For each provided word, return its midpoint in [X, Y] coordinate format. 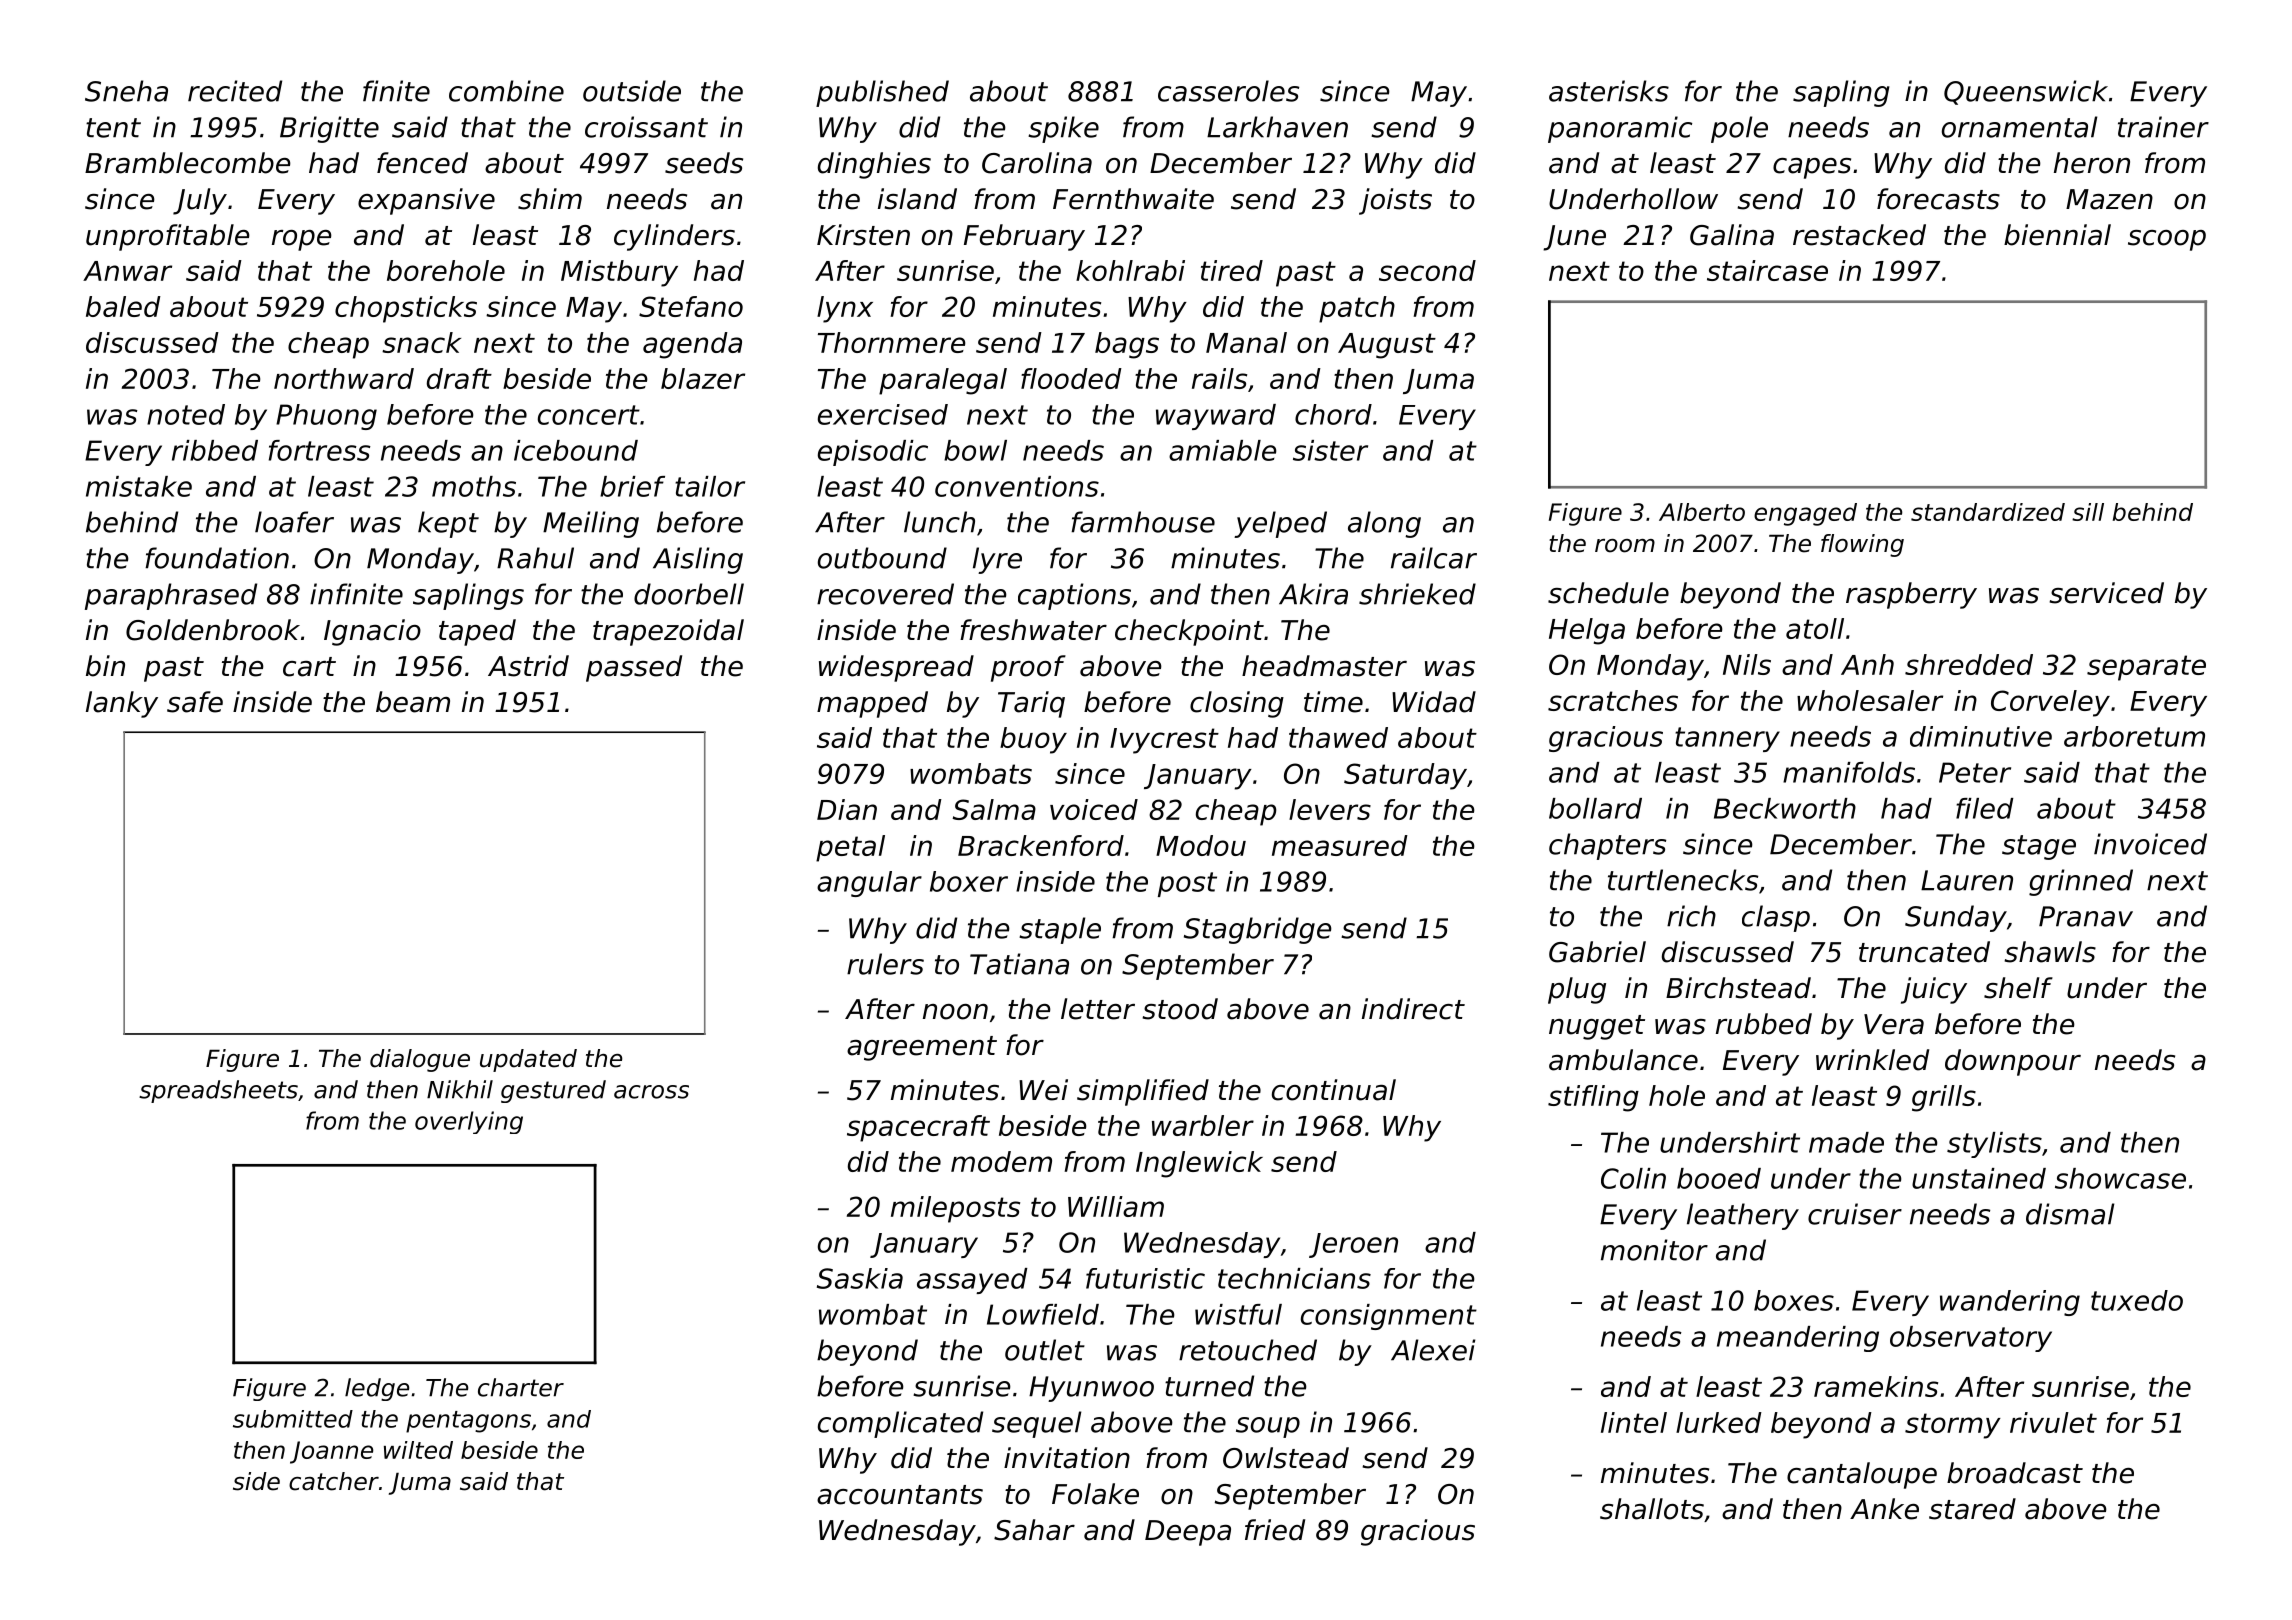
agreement [922, 1048]
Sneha [126, 91]
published [882, 93]
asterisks [1609, 91]
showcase [2120, 1178]
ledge [377, 1389]
